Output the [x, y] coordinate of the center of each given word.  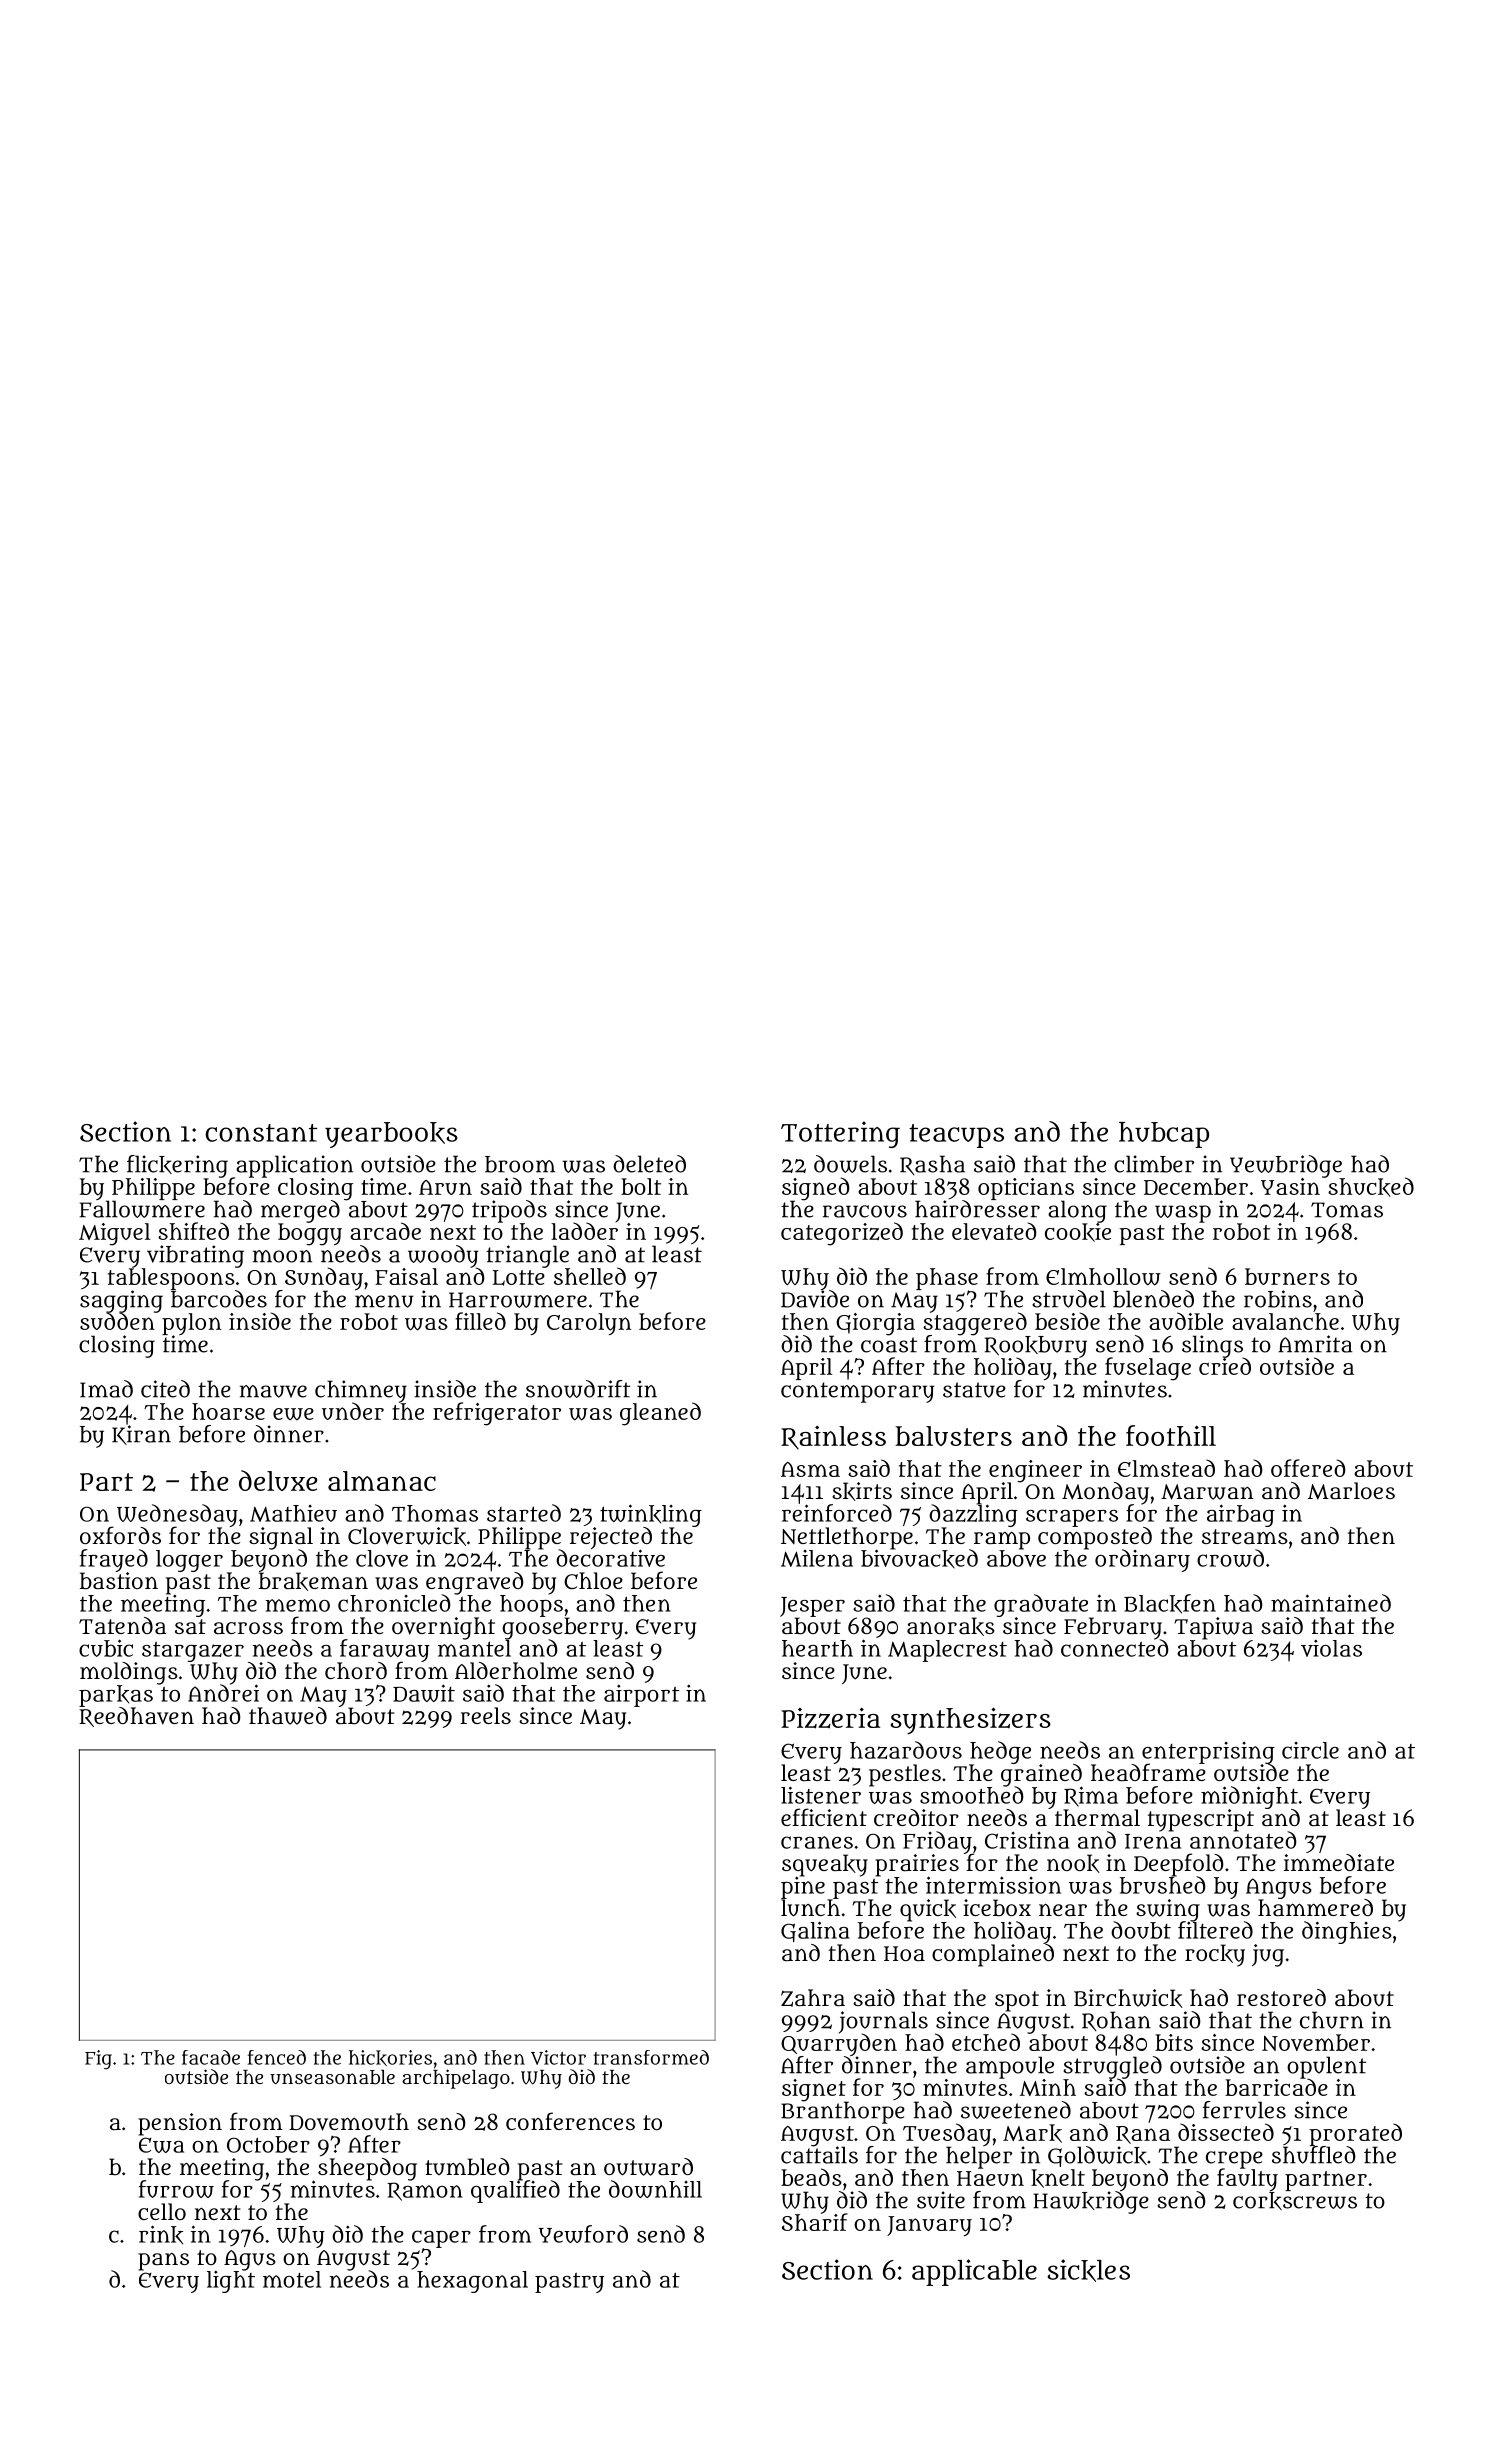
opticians [1026, 1189]
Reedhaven [136, 1717]
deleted [649, 1164]
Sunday [324, 1278]
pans [163, 2262]
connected [1115, 1648]
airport [641, 1696]
